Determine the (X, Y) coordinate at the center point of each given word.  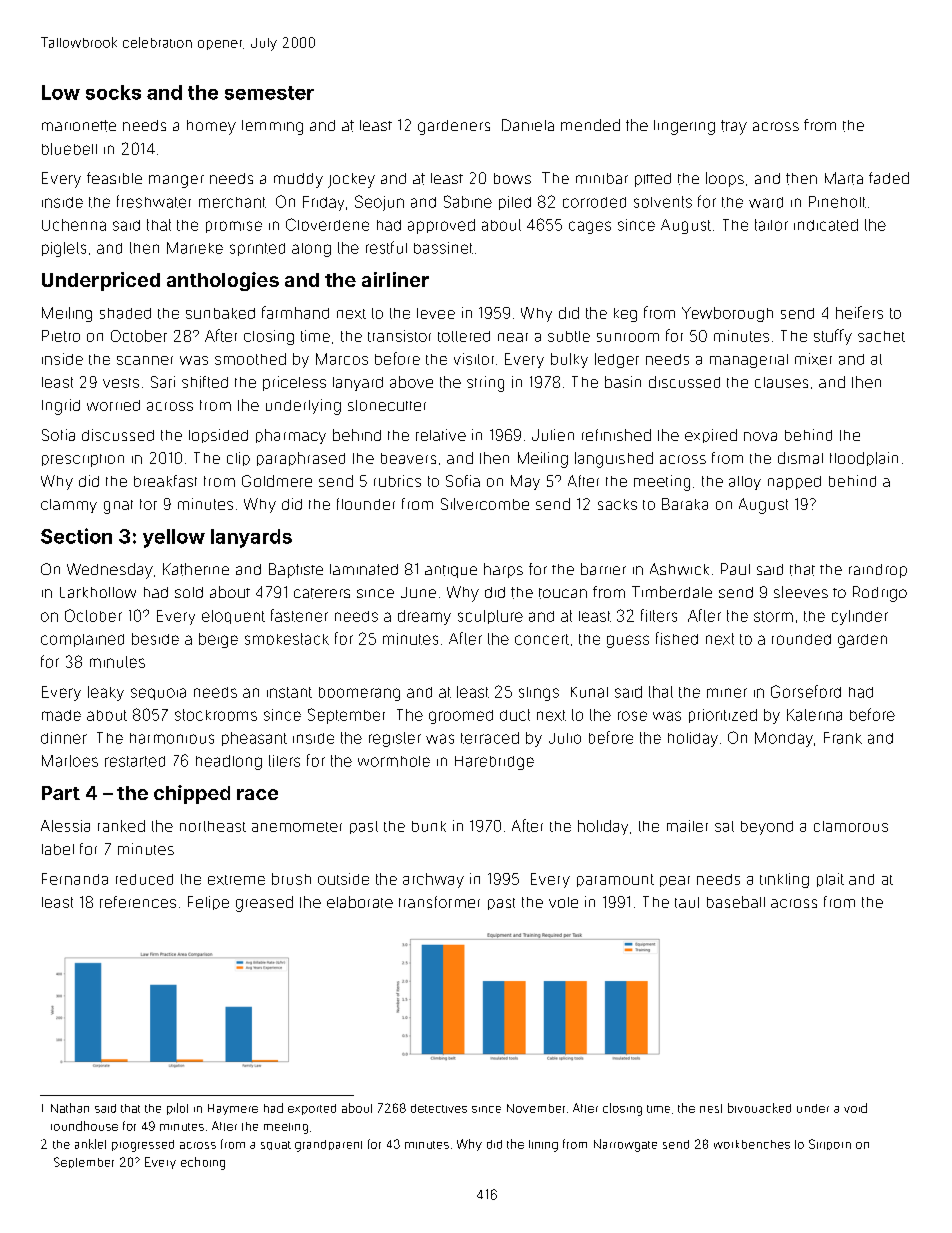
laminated (364, 569)
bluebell (69, 149)
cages (590, 227)
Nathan (70, 1108)
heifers (859, 312)
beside (155, 639)
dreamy (424, 617)
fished (677, 638)
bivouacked (759, 1108)
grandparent (328, 1146)
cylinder (860, 617)
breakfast (165, 481)
